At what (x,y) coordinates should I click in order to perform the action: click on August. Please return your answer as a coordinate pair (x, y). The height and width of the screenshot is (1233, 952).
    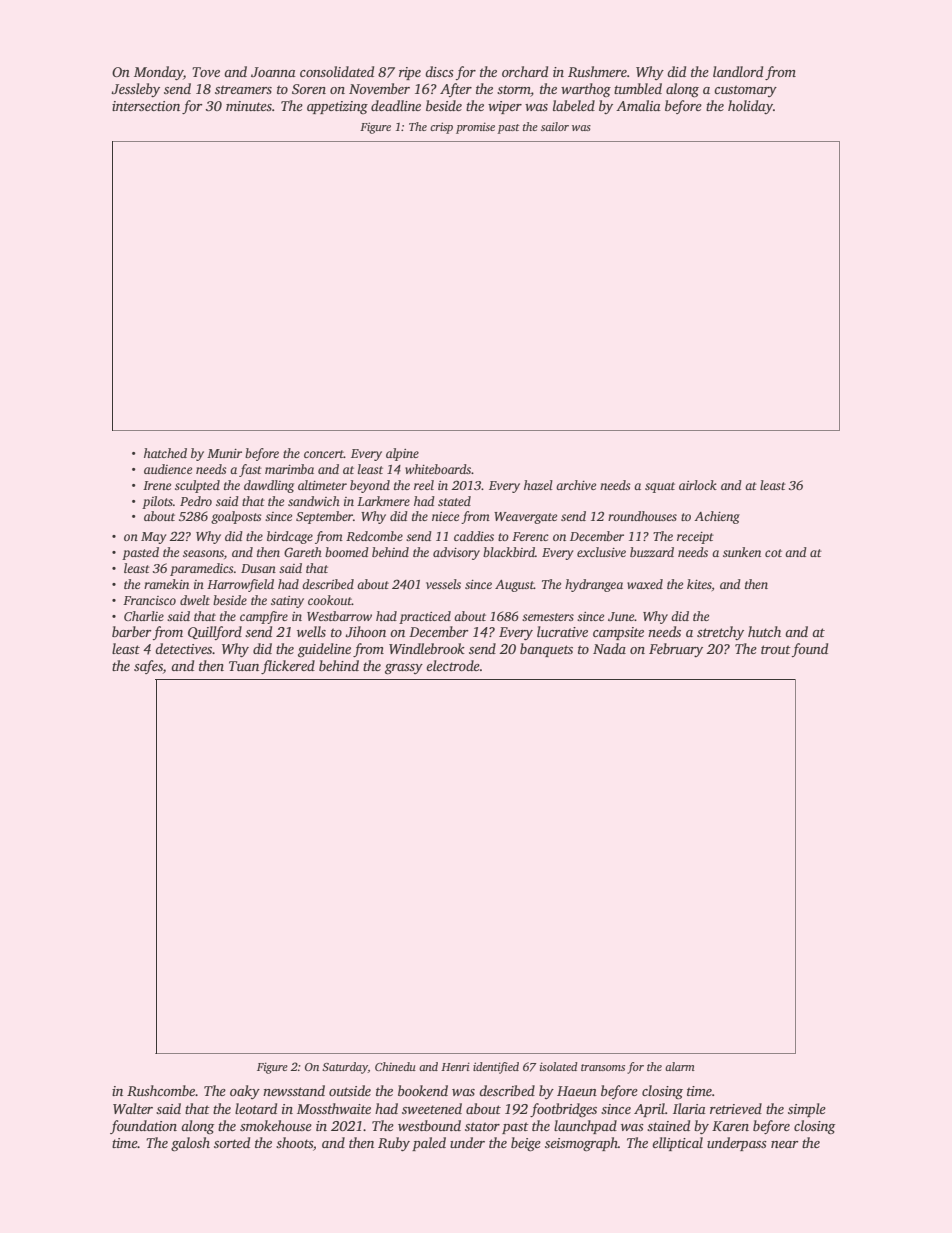
    Looking at the image, I should click on (514, 586).
